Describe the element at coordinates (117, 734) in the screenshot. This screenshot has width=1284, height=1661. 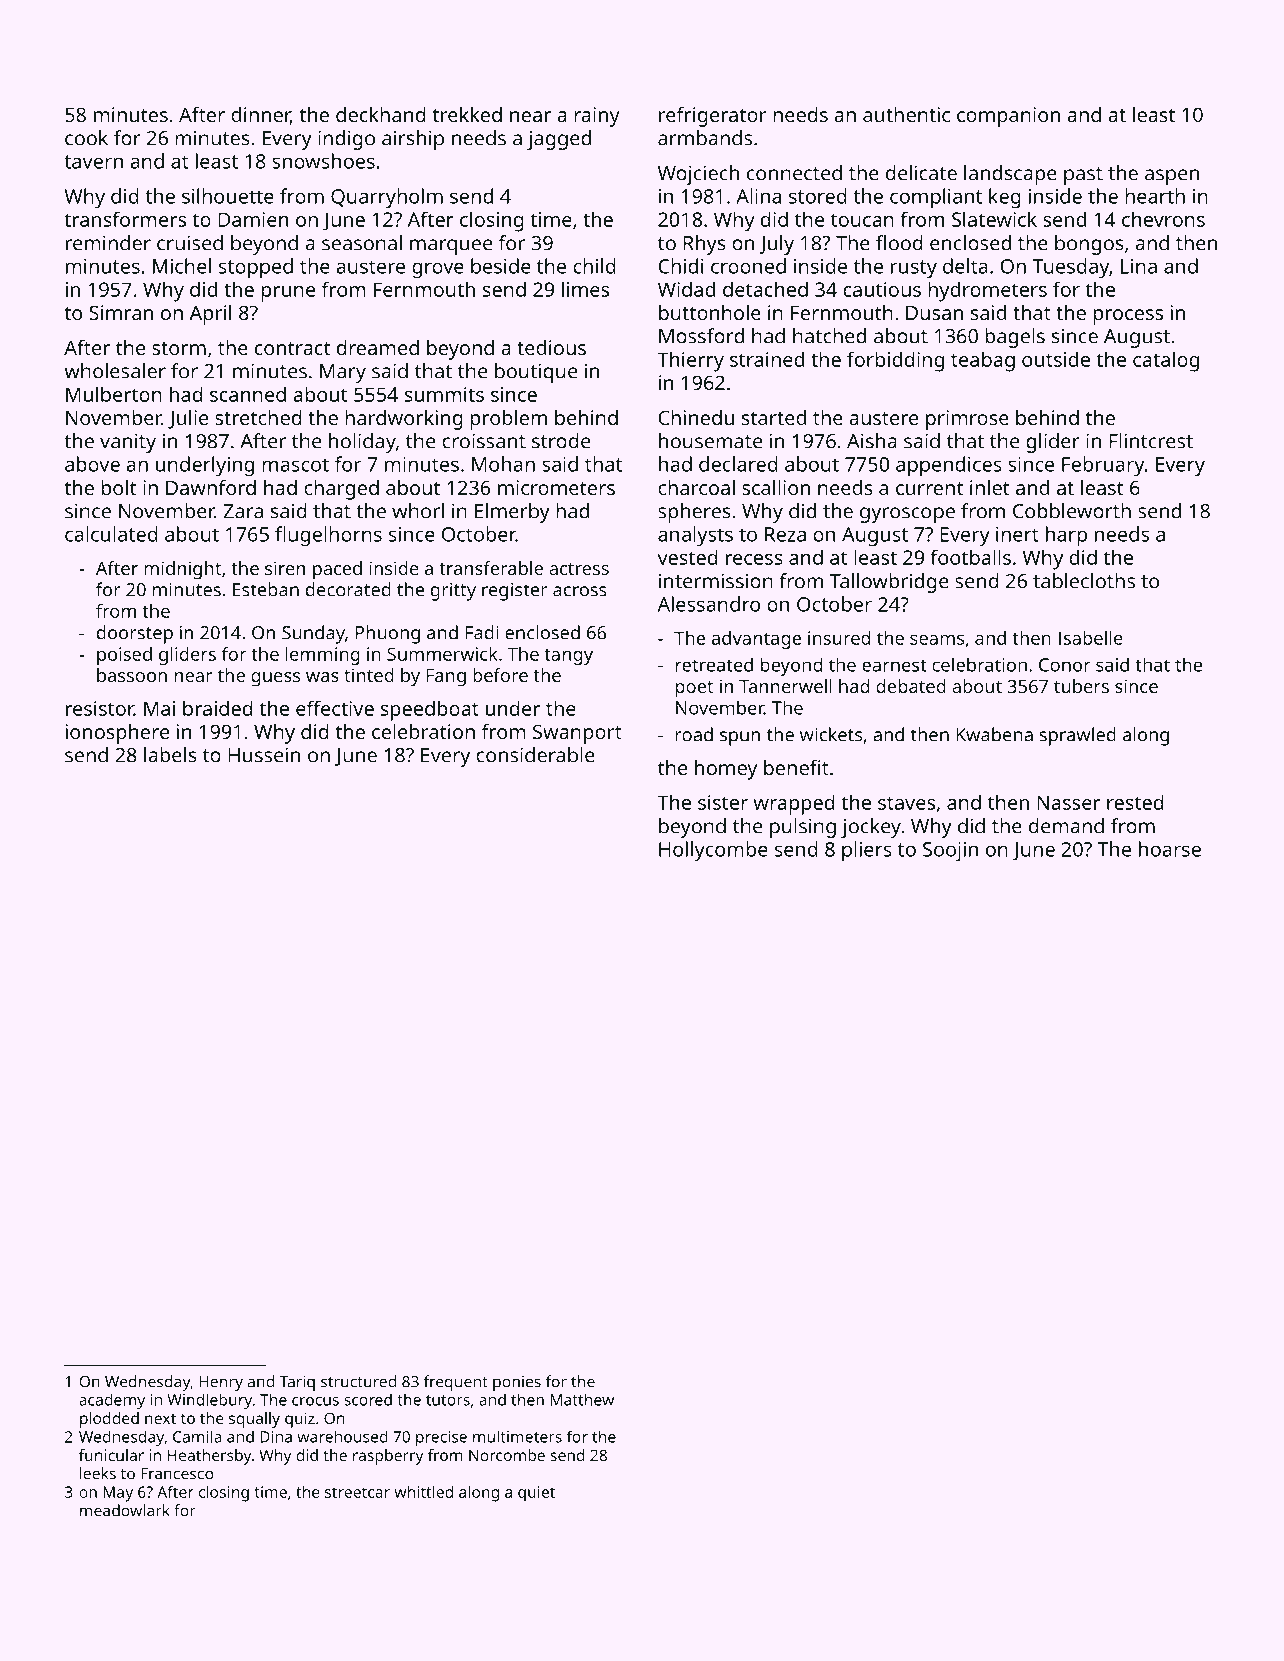
I see `ionosphere` at that location.
